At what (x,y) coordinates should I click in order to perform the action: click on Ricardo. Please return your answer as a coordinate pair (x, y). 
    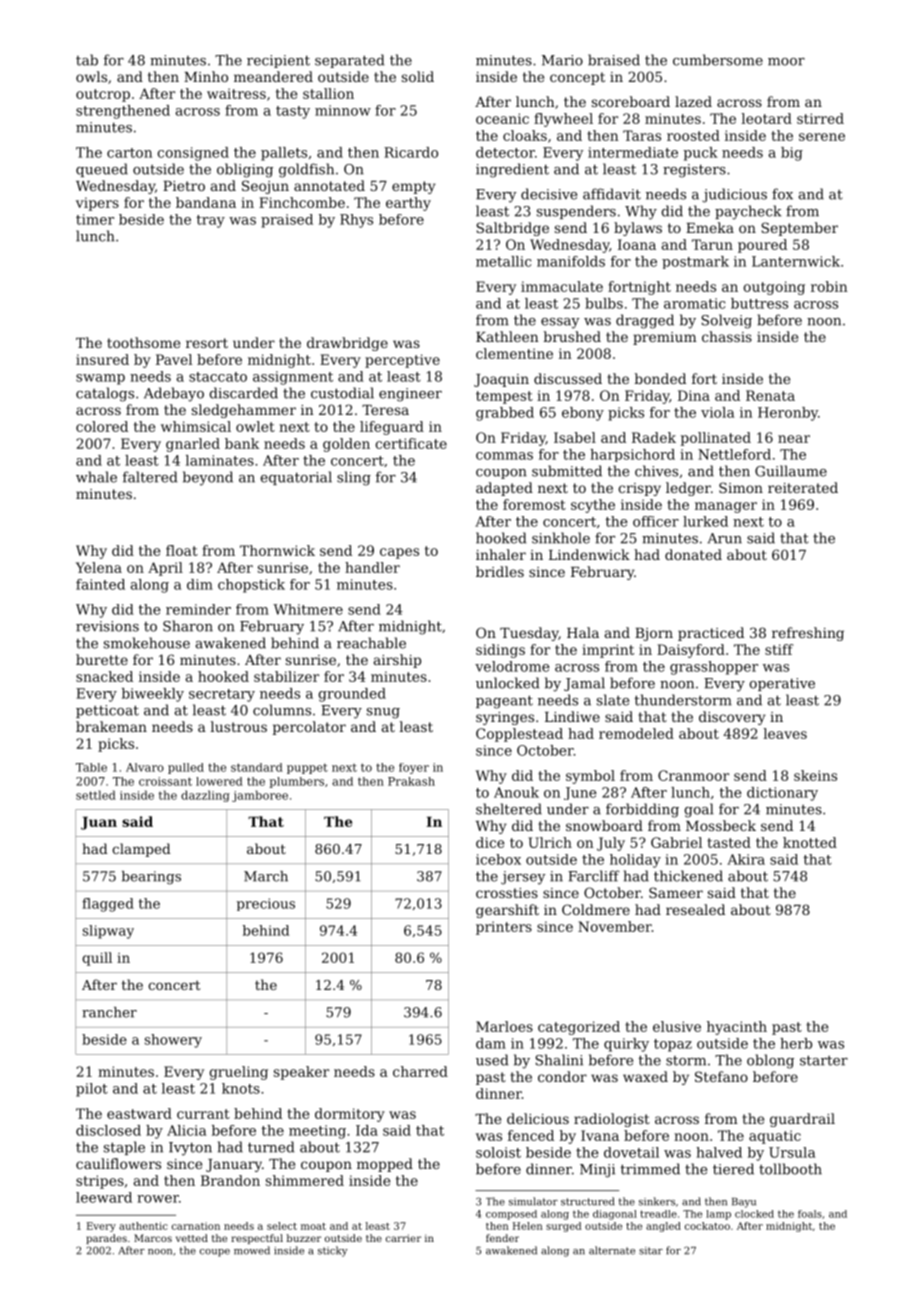
    Looking at the image, I should click on (411, 152).
